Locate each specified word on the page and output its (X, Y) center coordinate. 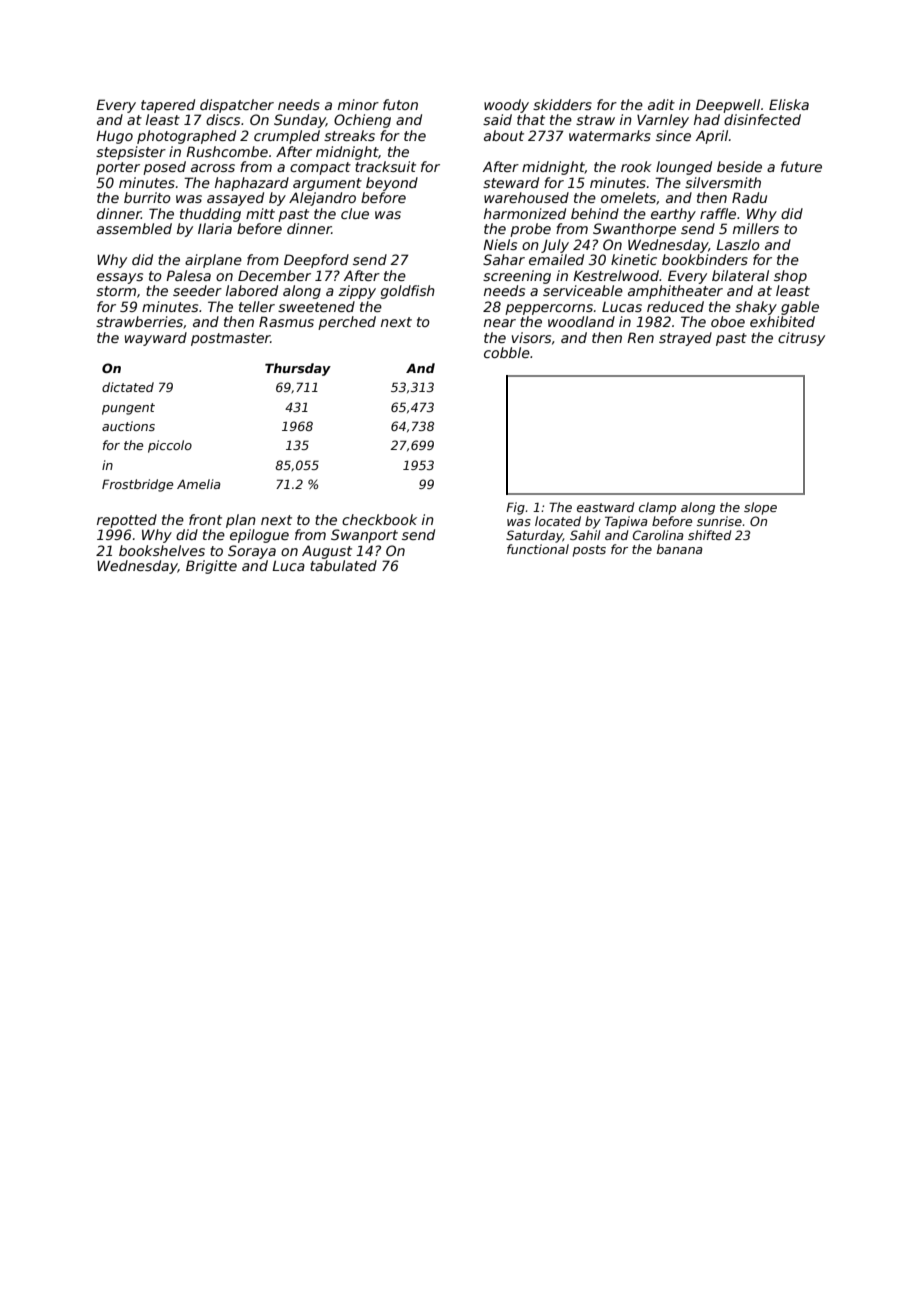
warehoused (526, 197)
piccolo (170, 446)
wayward (156, 339)
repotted (127, 521)
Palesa (188, 275)
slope (760, 508)
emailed (556, 259)
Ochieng (362, 121)
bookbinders (705, 259)
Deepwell (728, 106)
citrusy (801, 339)
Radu (749, 197)
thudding (210, 215)
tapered (168, 106)
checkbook (379, 519)
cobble (507, 352)
